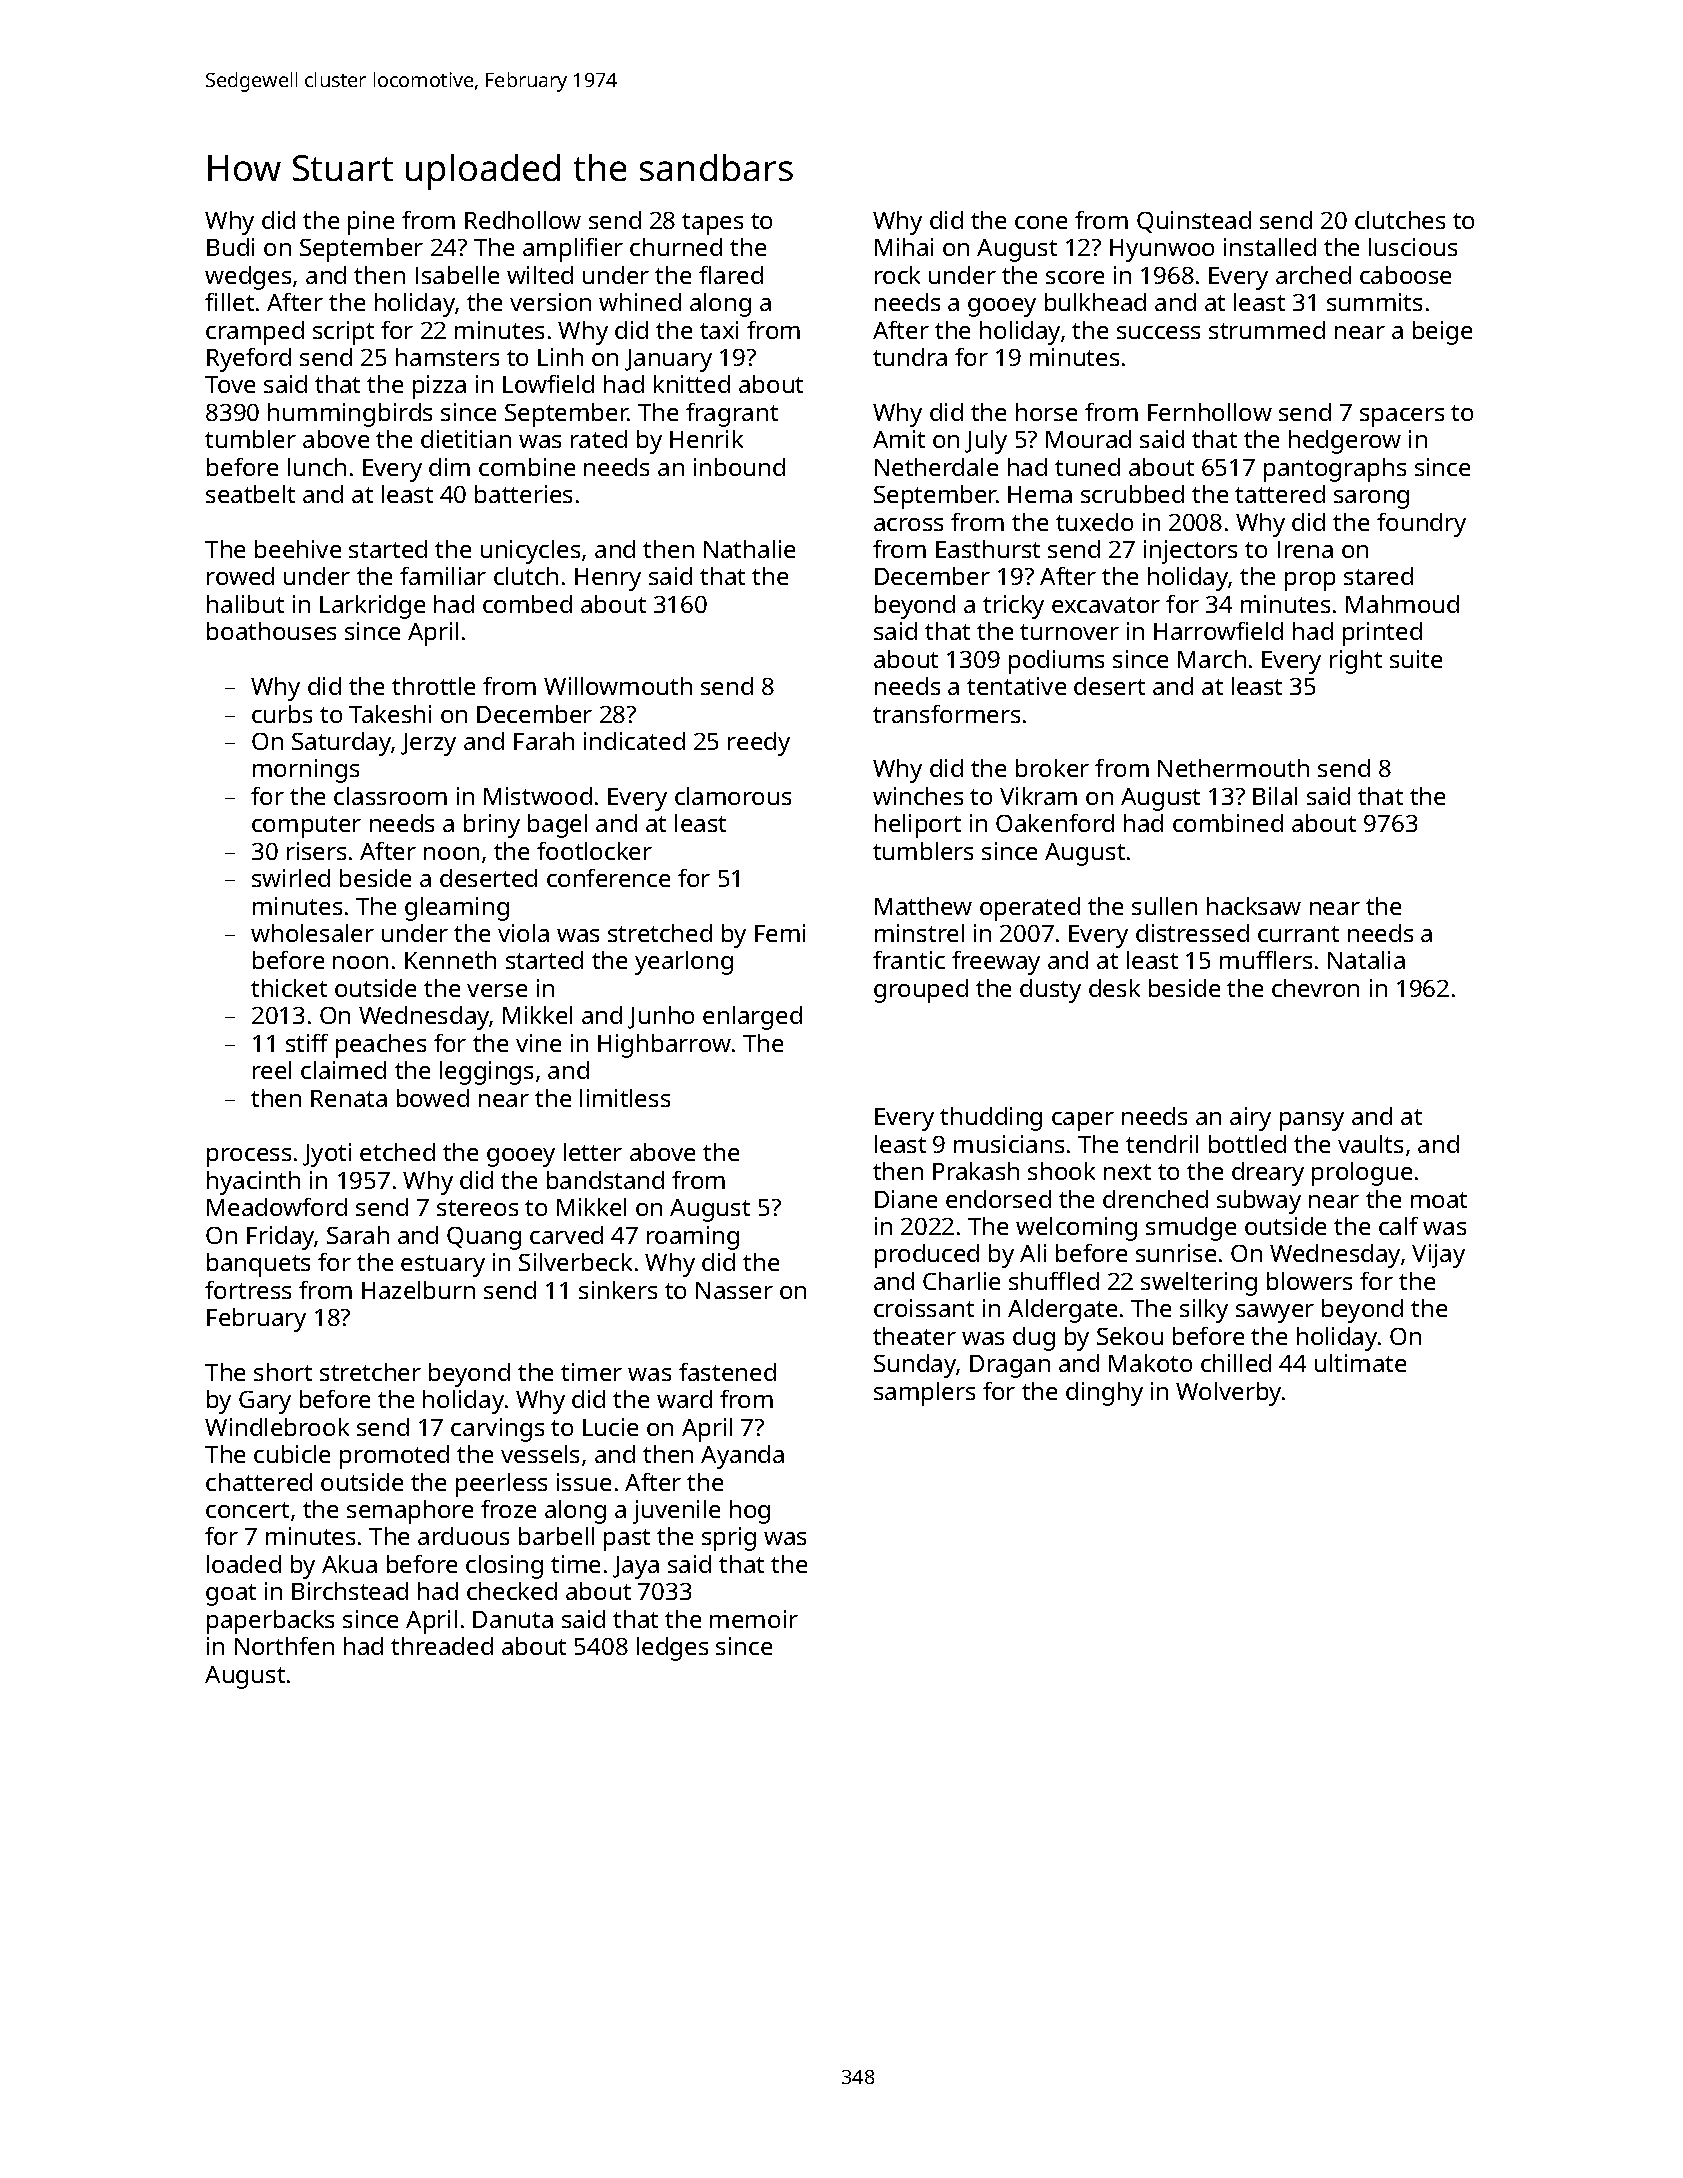  What do you see at coordinates (523, 220) in the screenshot?
I see `Redhollow` at bounding box center [523, 220].
